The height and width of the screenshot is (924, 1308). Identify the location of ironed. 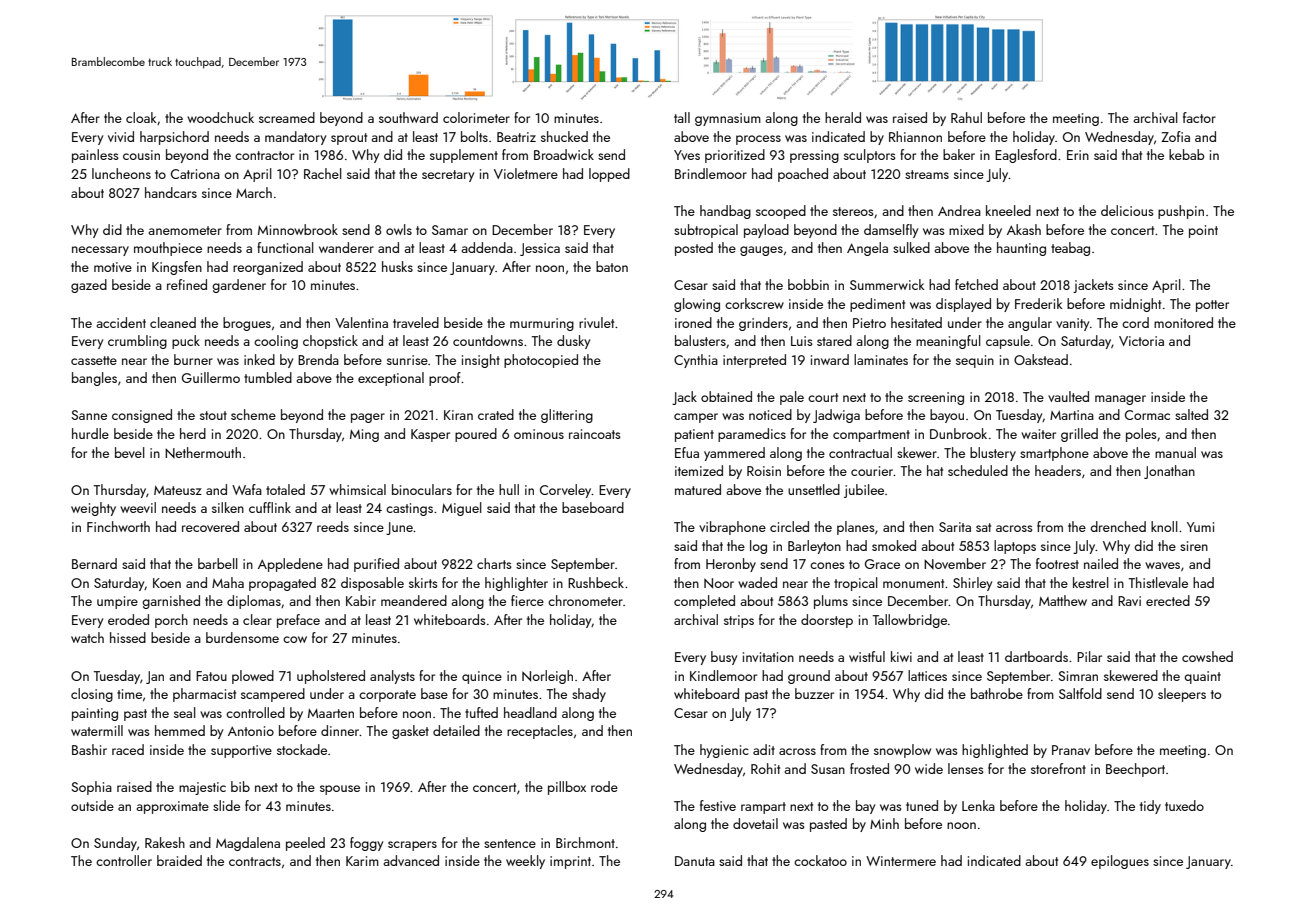
(693, 322).
